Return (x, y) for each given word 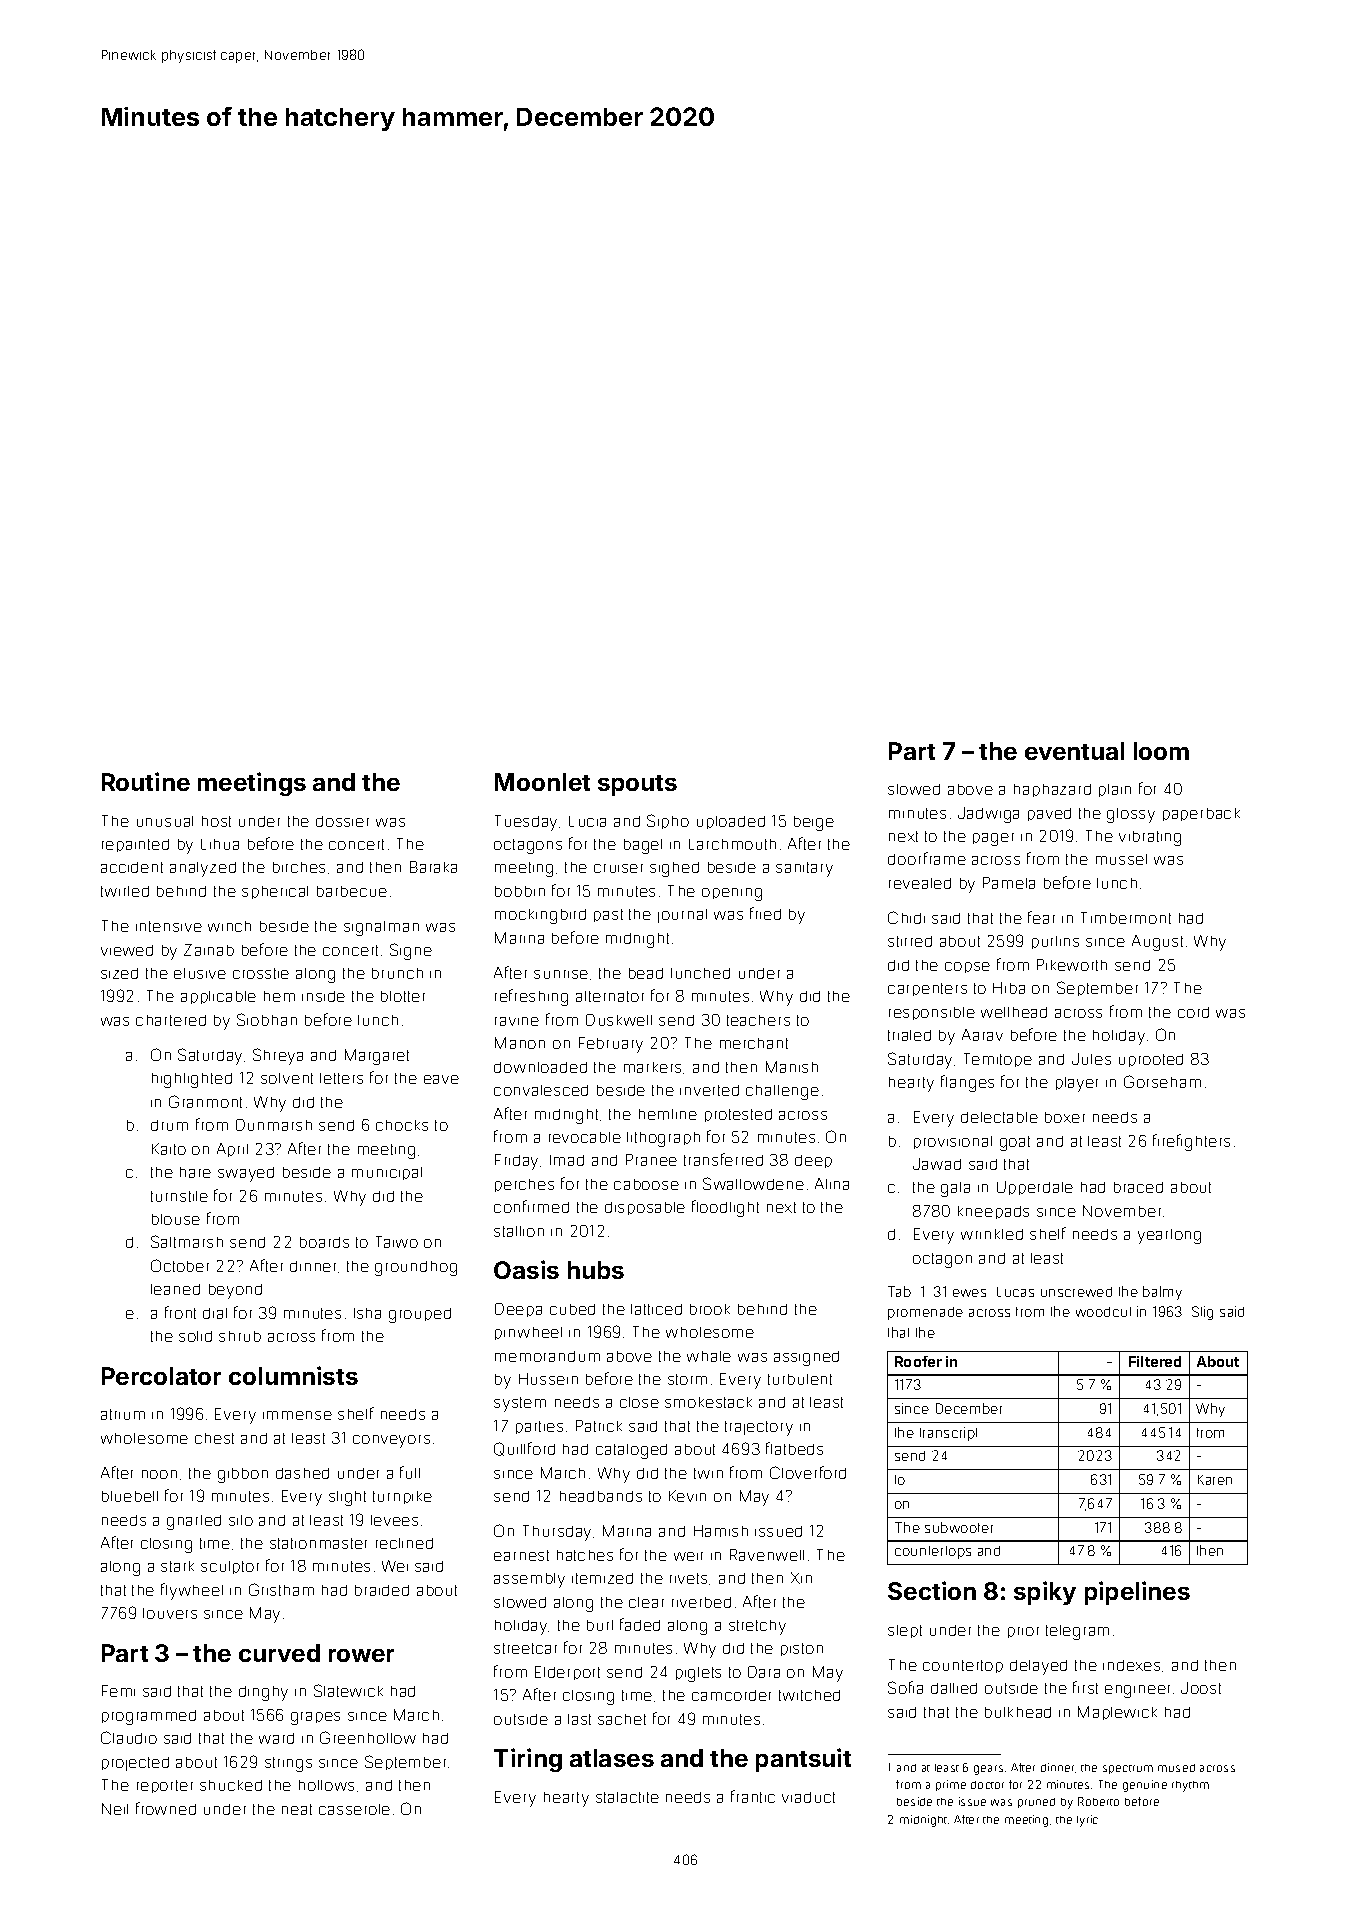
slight (347, 1498)
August (1157, 943)
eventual (1074, 751)
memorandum (547, 1356)
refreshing (531, 997)
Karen (1215, 1480)
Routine (146, 781)
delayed (1038, 1667)
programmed (149, 1717)
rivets (688, 1578)
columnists (293, 1375)
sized (119, 973)
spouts (637, 785)
